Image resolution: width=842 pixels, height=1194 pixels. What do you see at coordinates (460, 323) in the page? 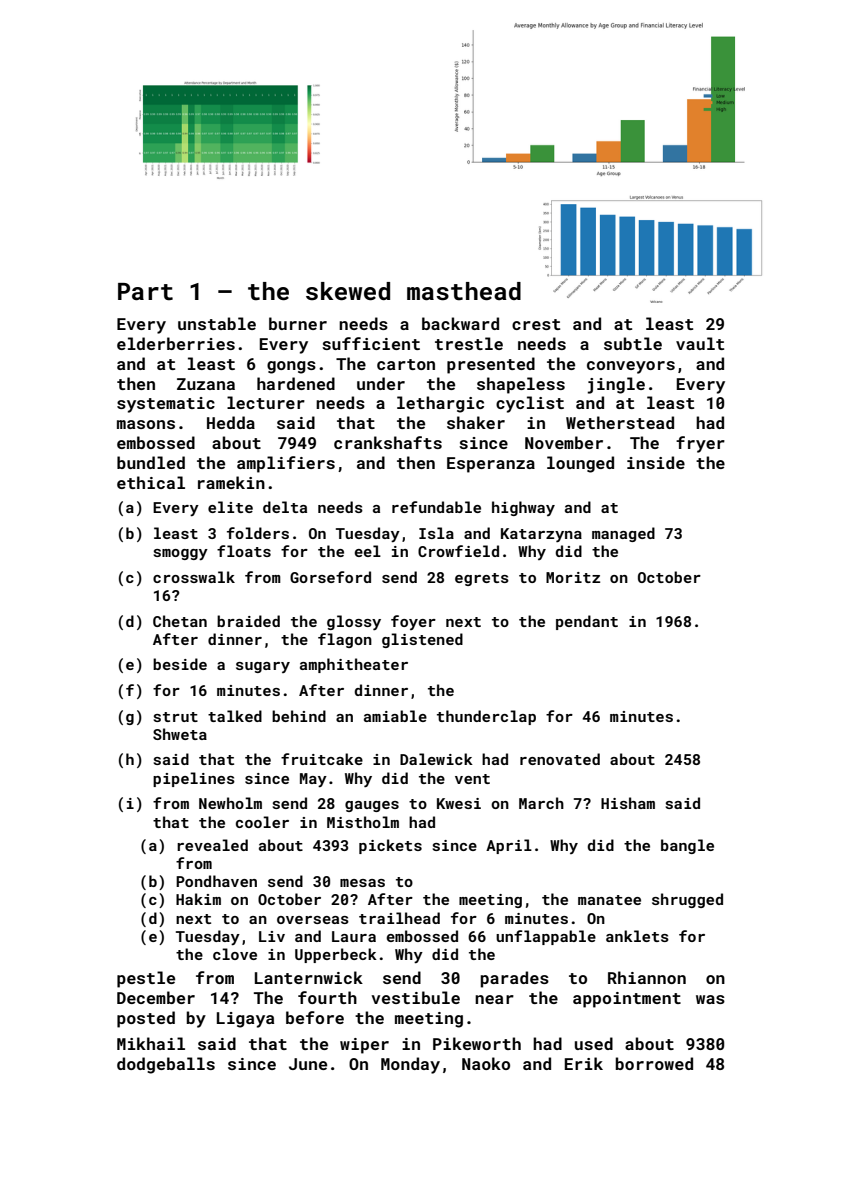
I see `backward` at bounding box center [460, 323].
